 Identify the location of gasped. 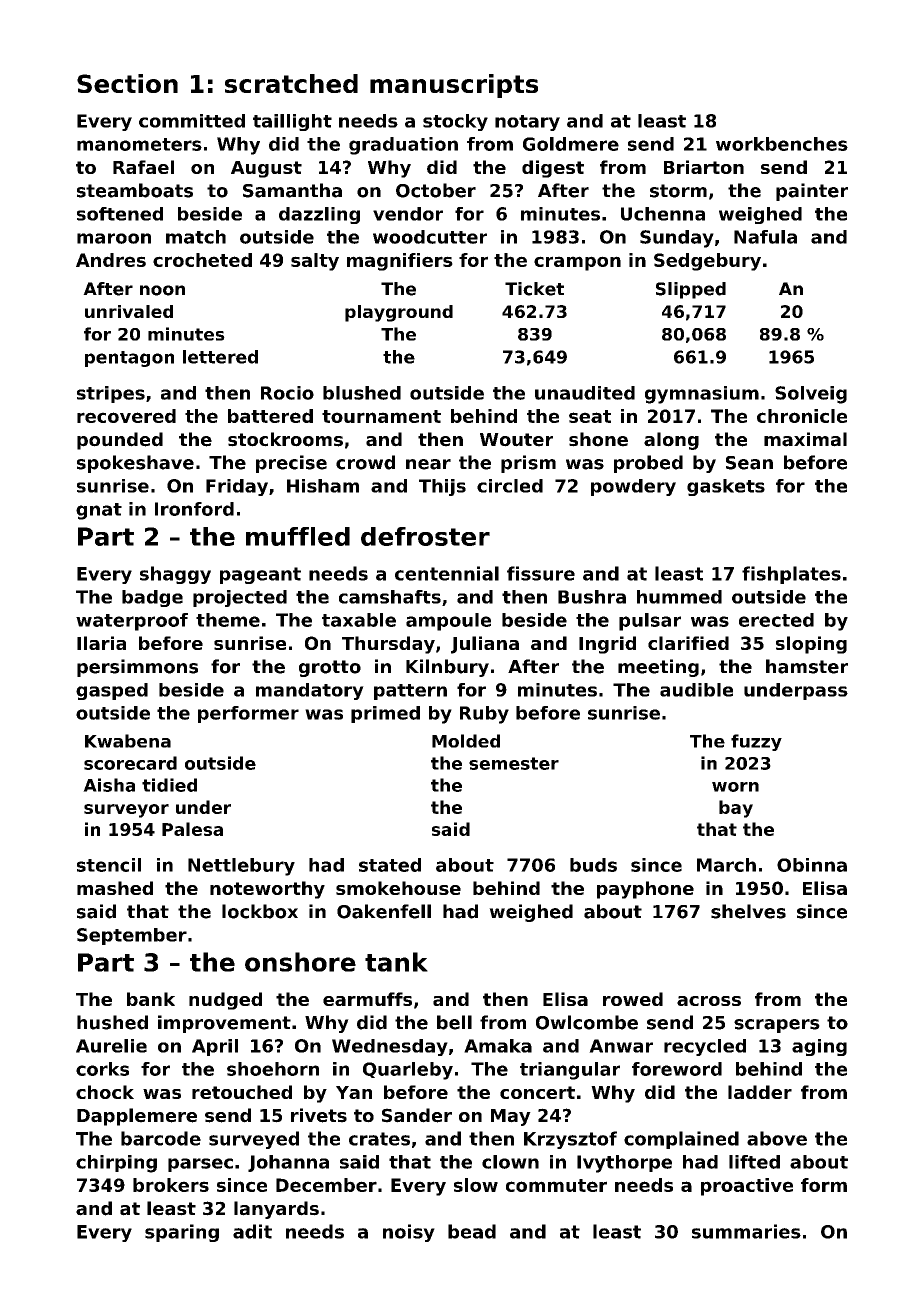
(112, 691).
